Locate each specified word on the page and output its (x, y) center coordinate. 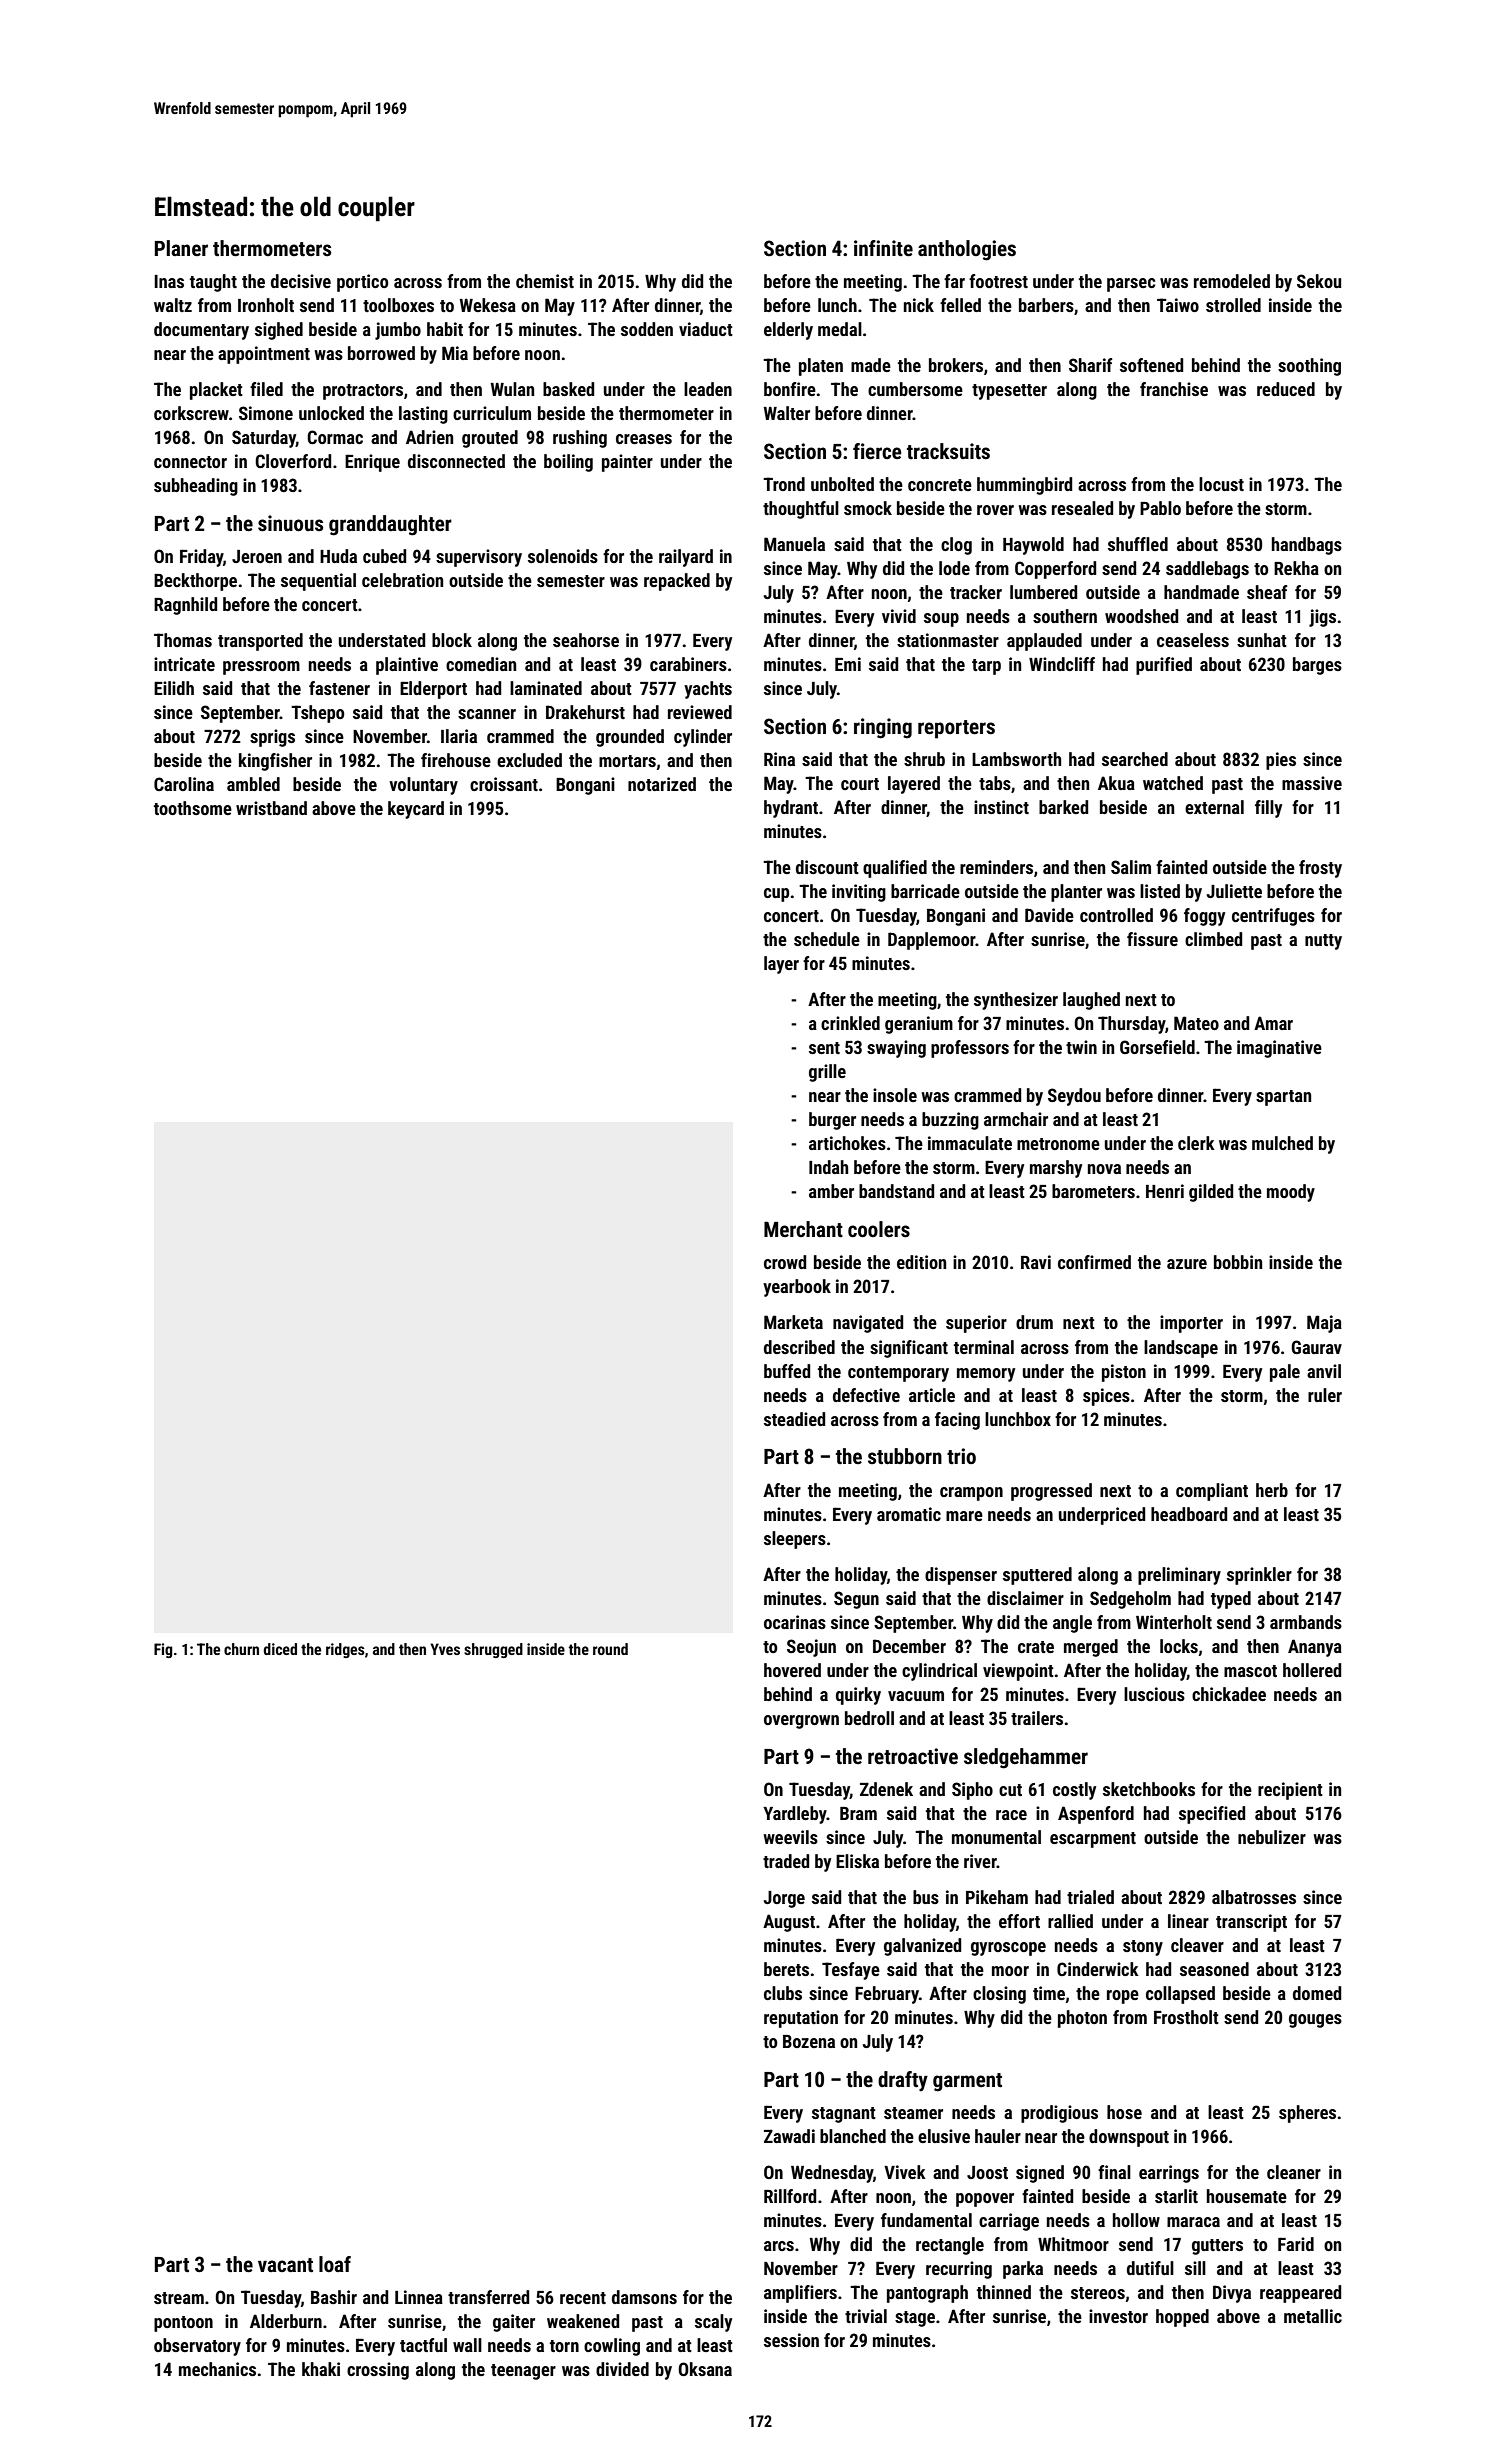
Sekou (1319, 281)
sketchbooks (1149, 1789)
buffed (787, 1371)
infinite (883, 248)
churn (241, 1649)
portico (362, 283)
